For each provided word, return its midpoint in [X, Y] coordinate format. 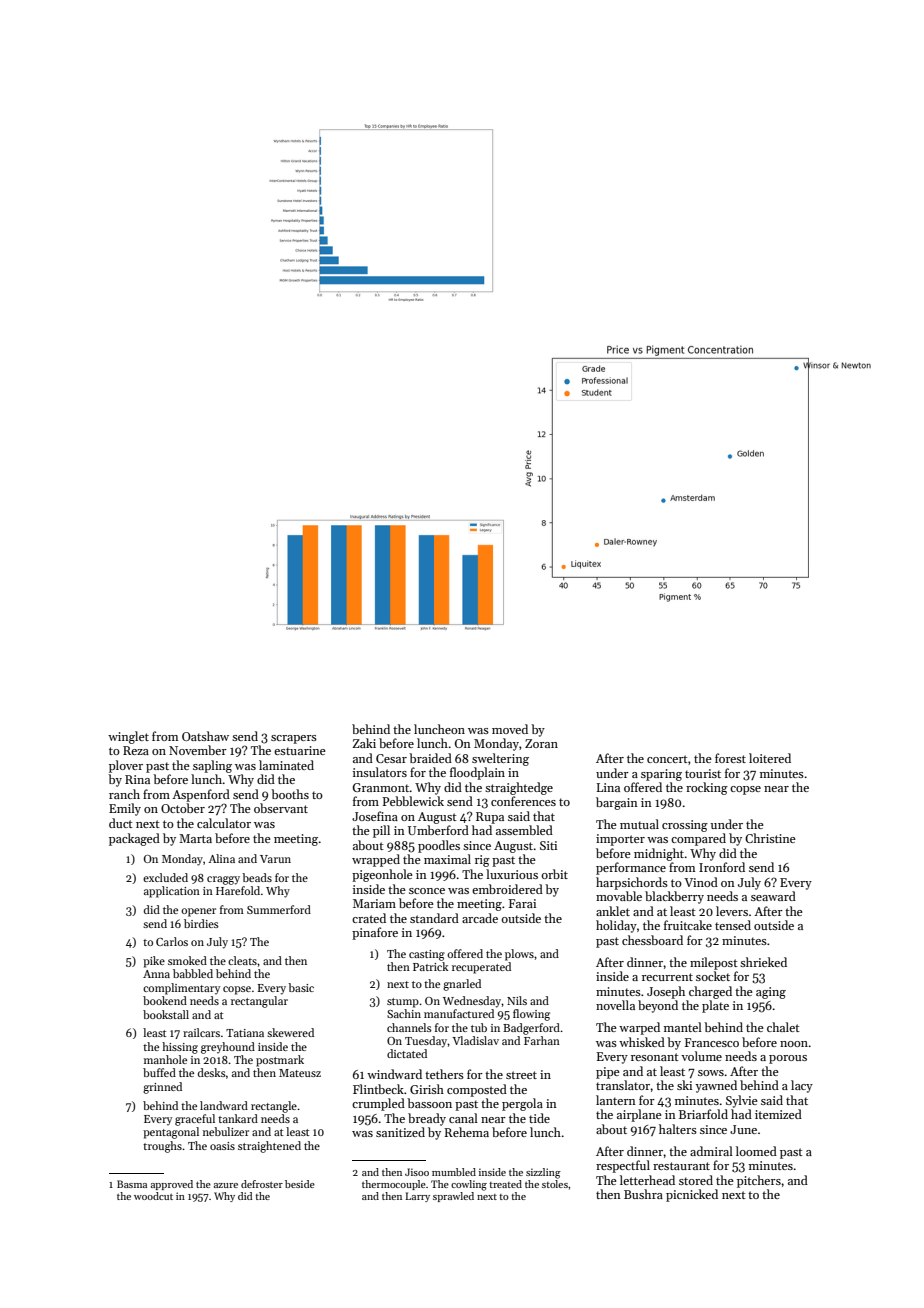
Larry [418, 1197]
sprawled [453, 1197]
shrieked [763, 962]
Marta [195, 838]
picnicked [692, 1195]
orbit [554, 874]
